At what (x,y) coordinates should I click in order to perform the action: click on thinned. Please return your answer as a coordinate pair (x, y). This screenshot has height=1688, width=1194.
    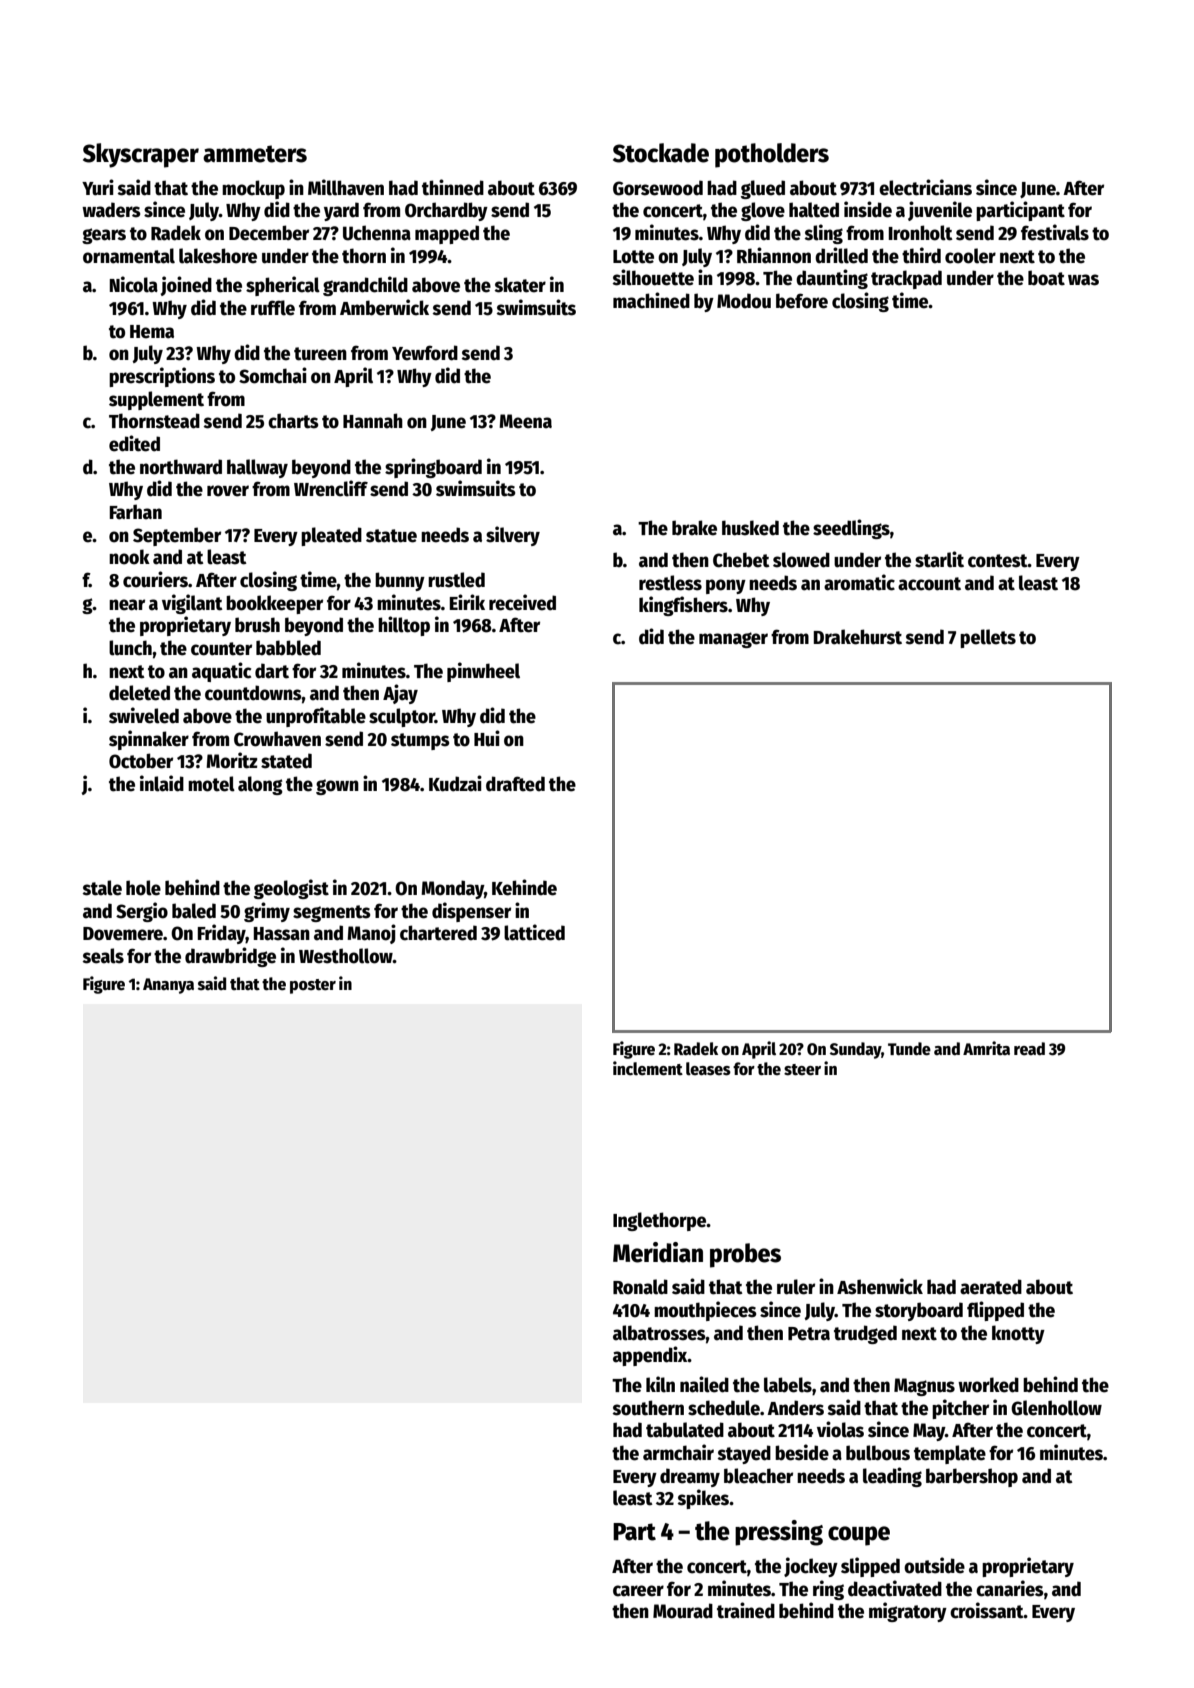
    Looking at the image, I should click on (453, 187).
